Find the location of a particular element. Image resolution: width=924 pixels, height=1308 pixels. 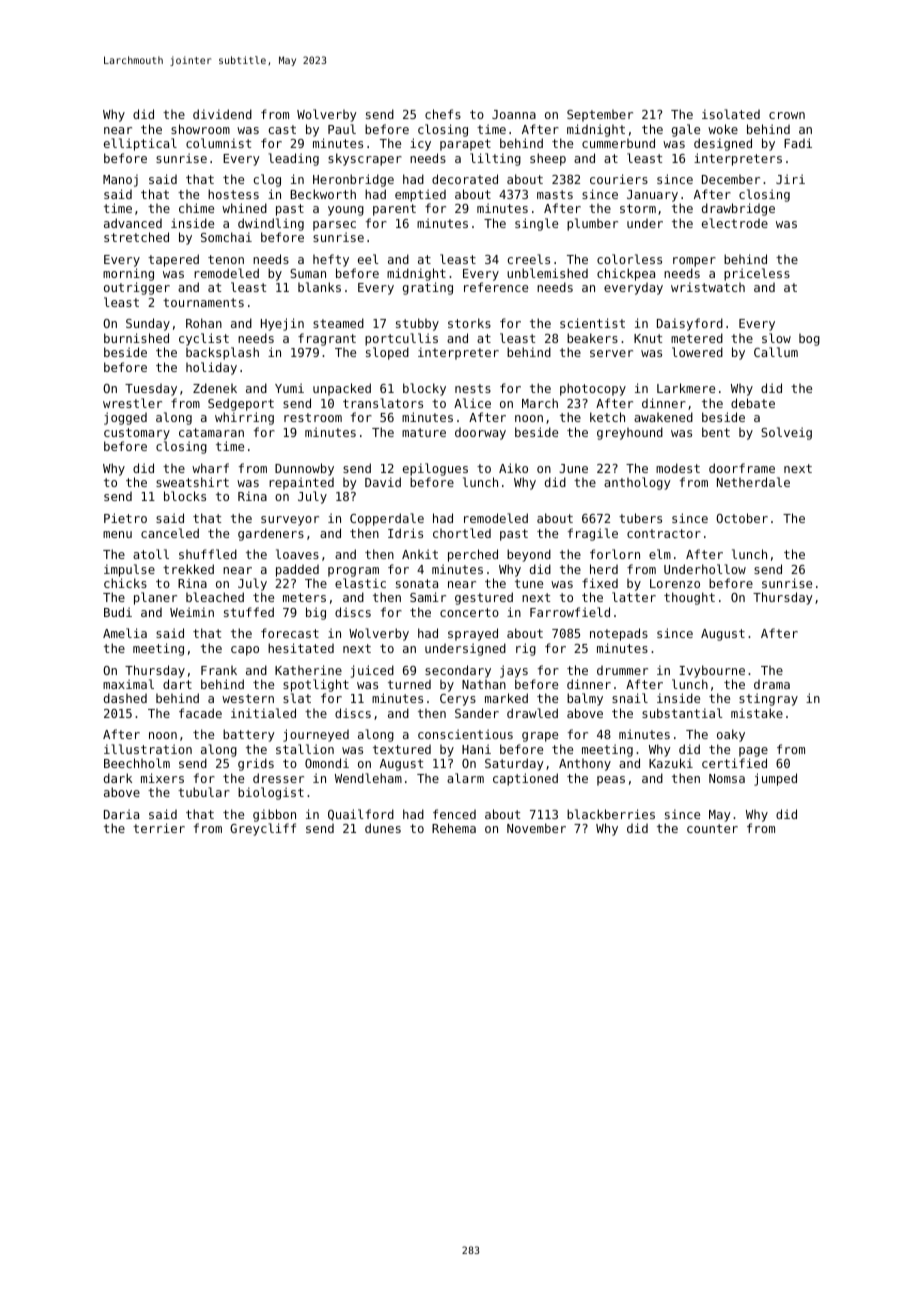

juiced is located at coordinates (372, 671).
